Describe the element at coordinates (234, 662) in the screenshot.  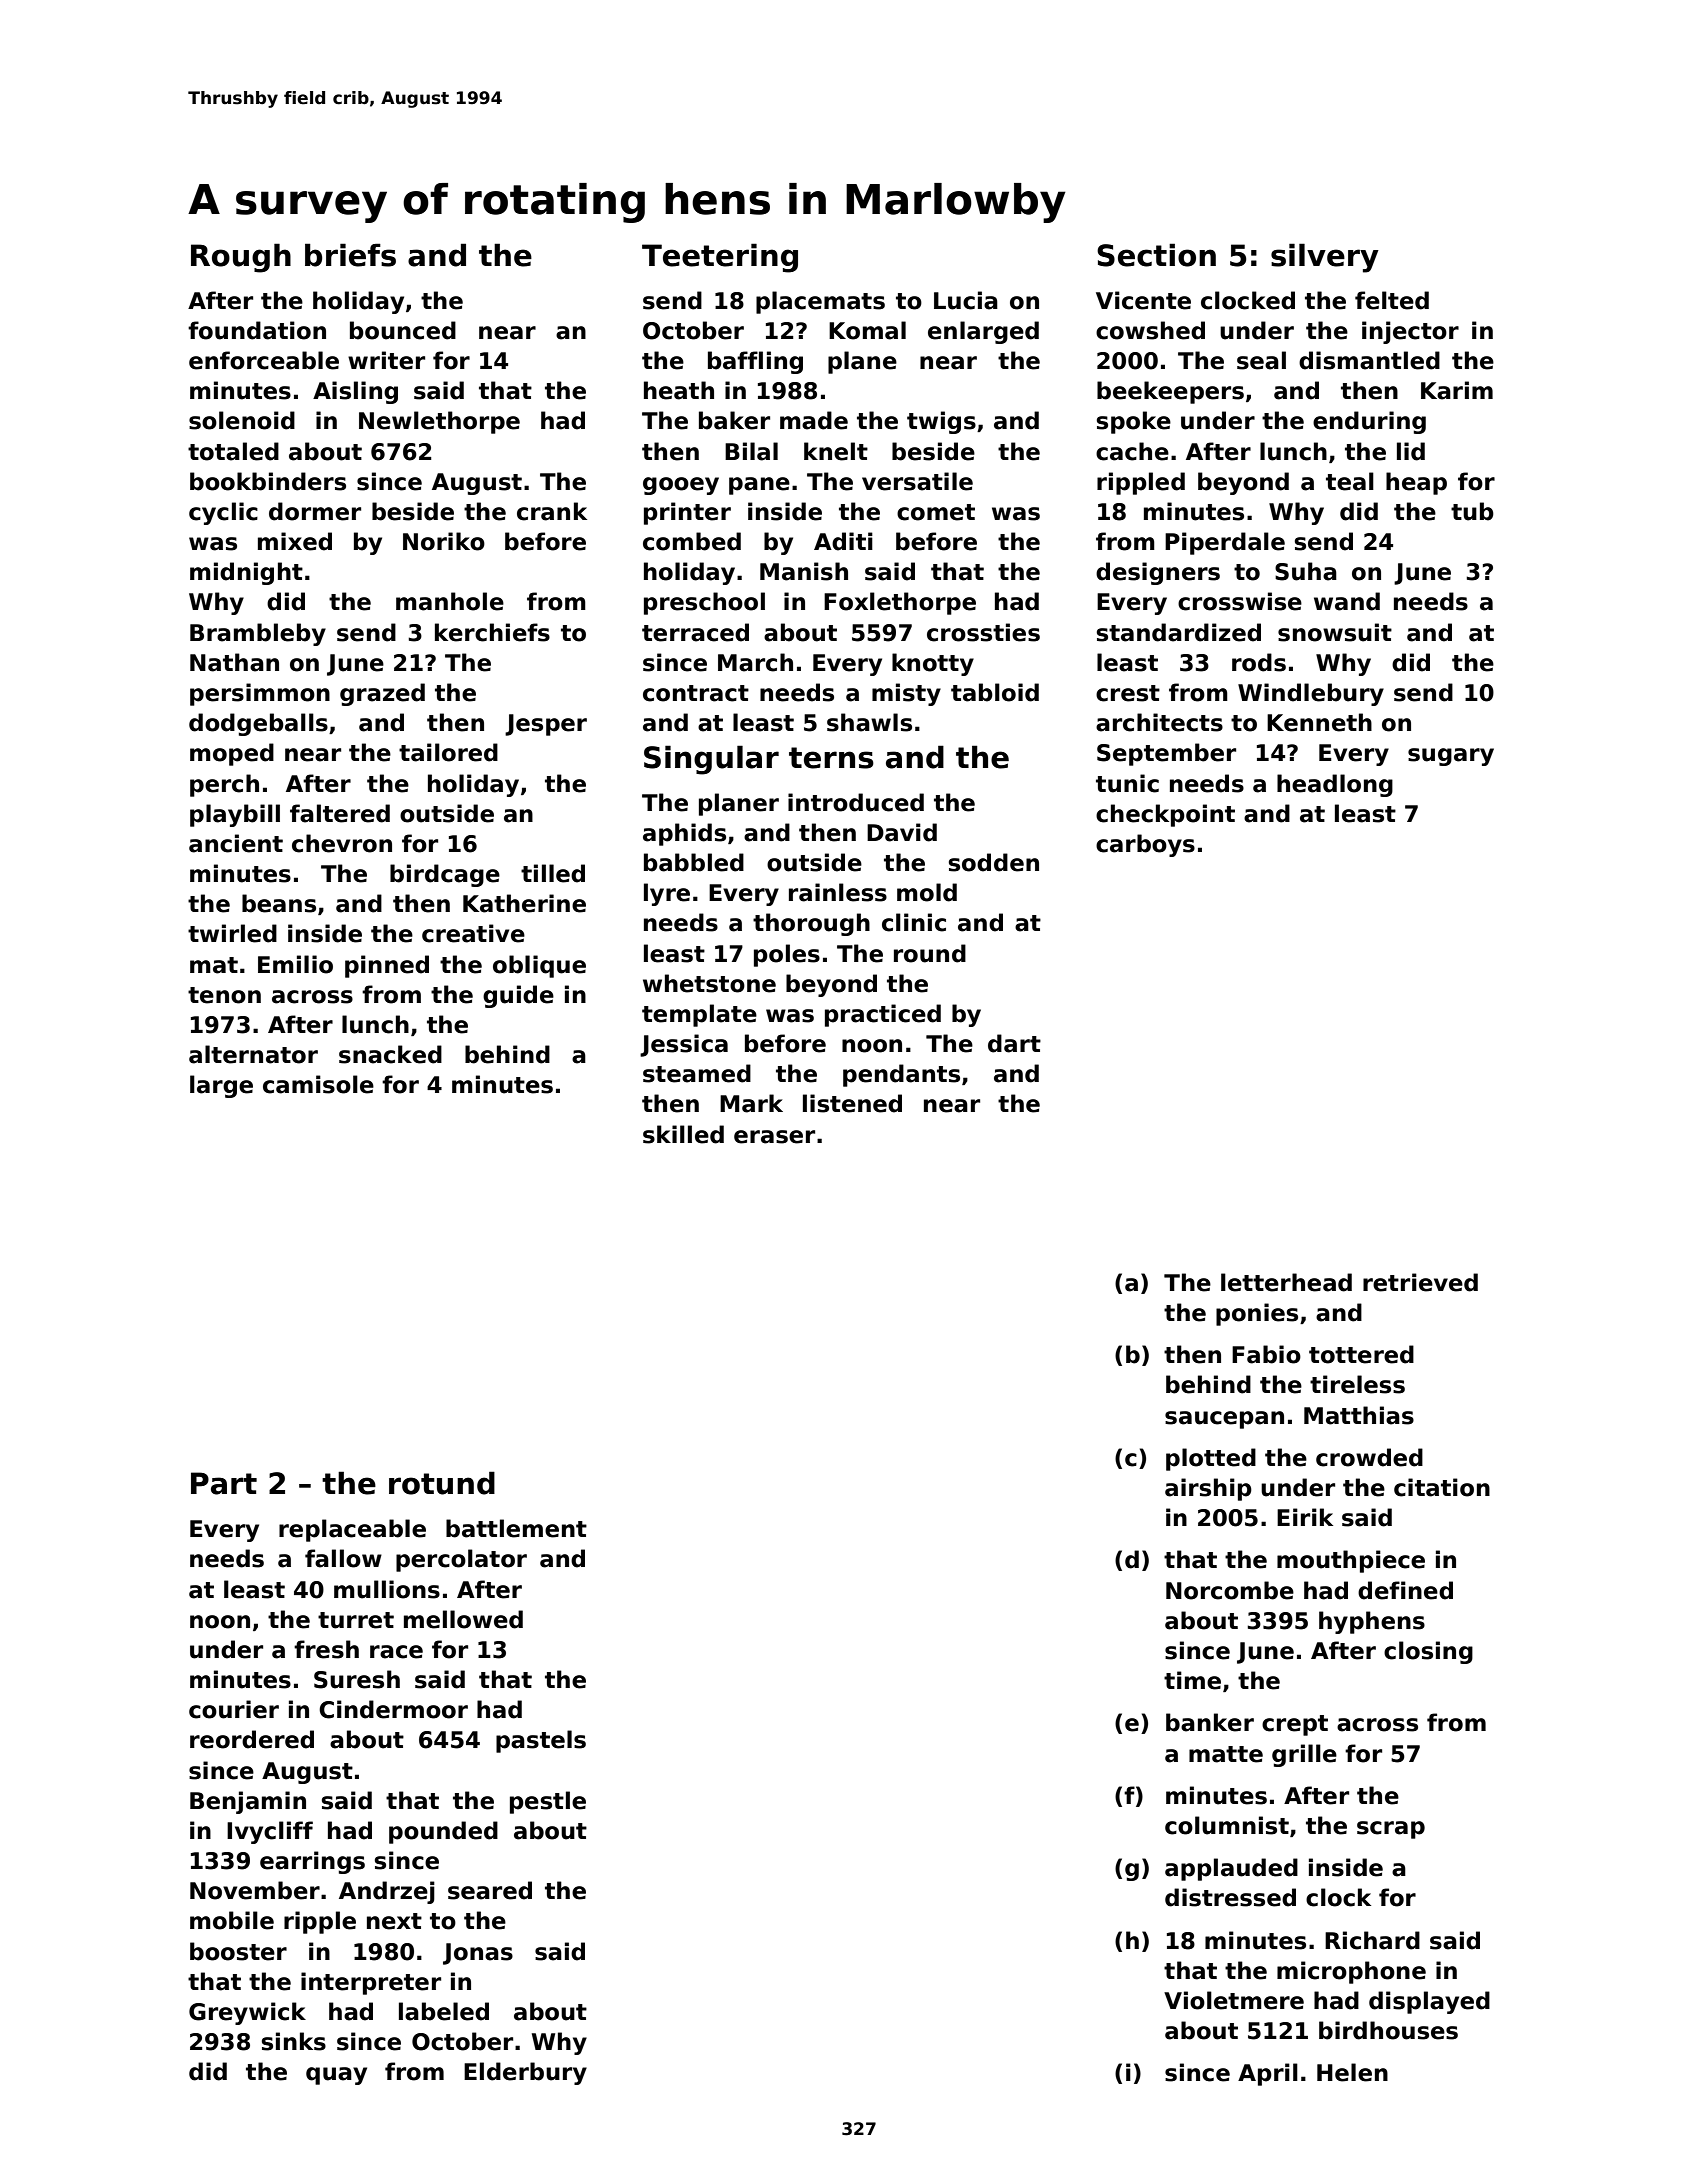
I see `Nathan` at that location.
